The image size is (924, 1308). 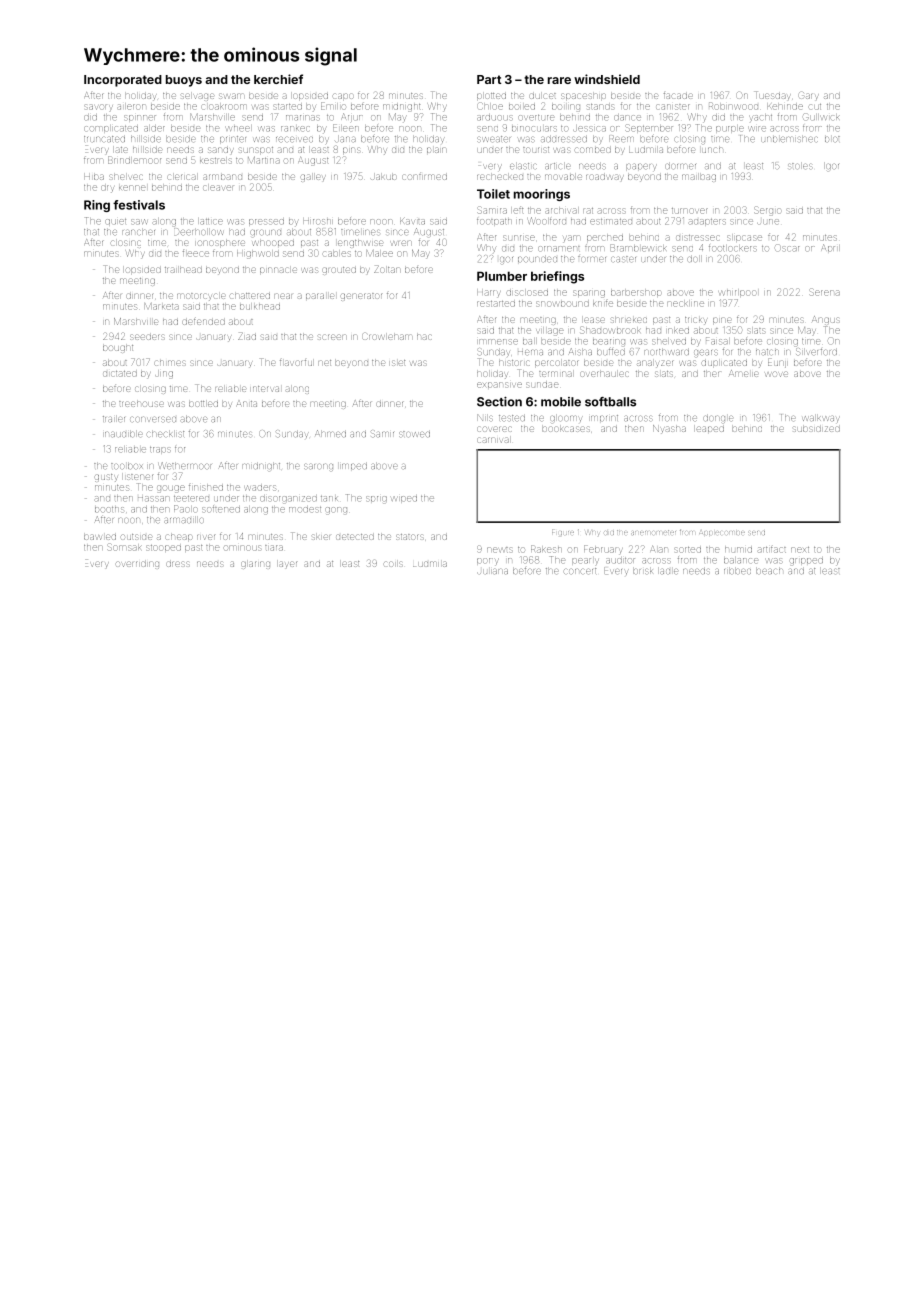 I want to click on flavorful, so click(x=296, y=363).
